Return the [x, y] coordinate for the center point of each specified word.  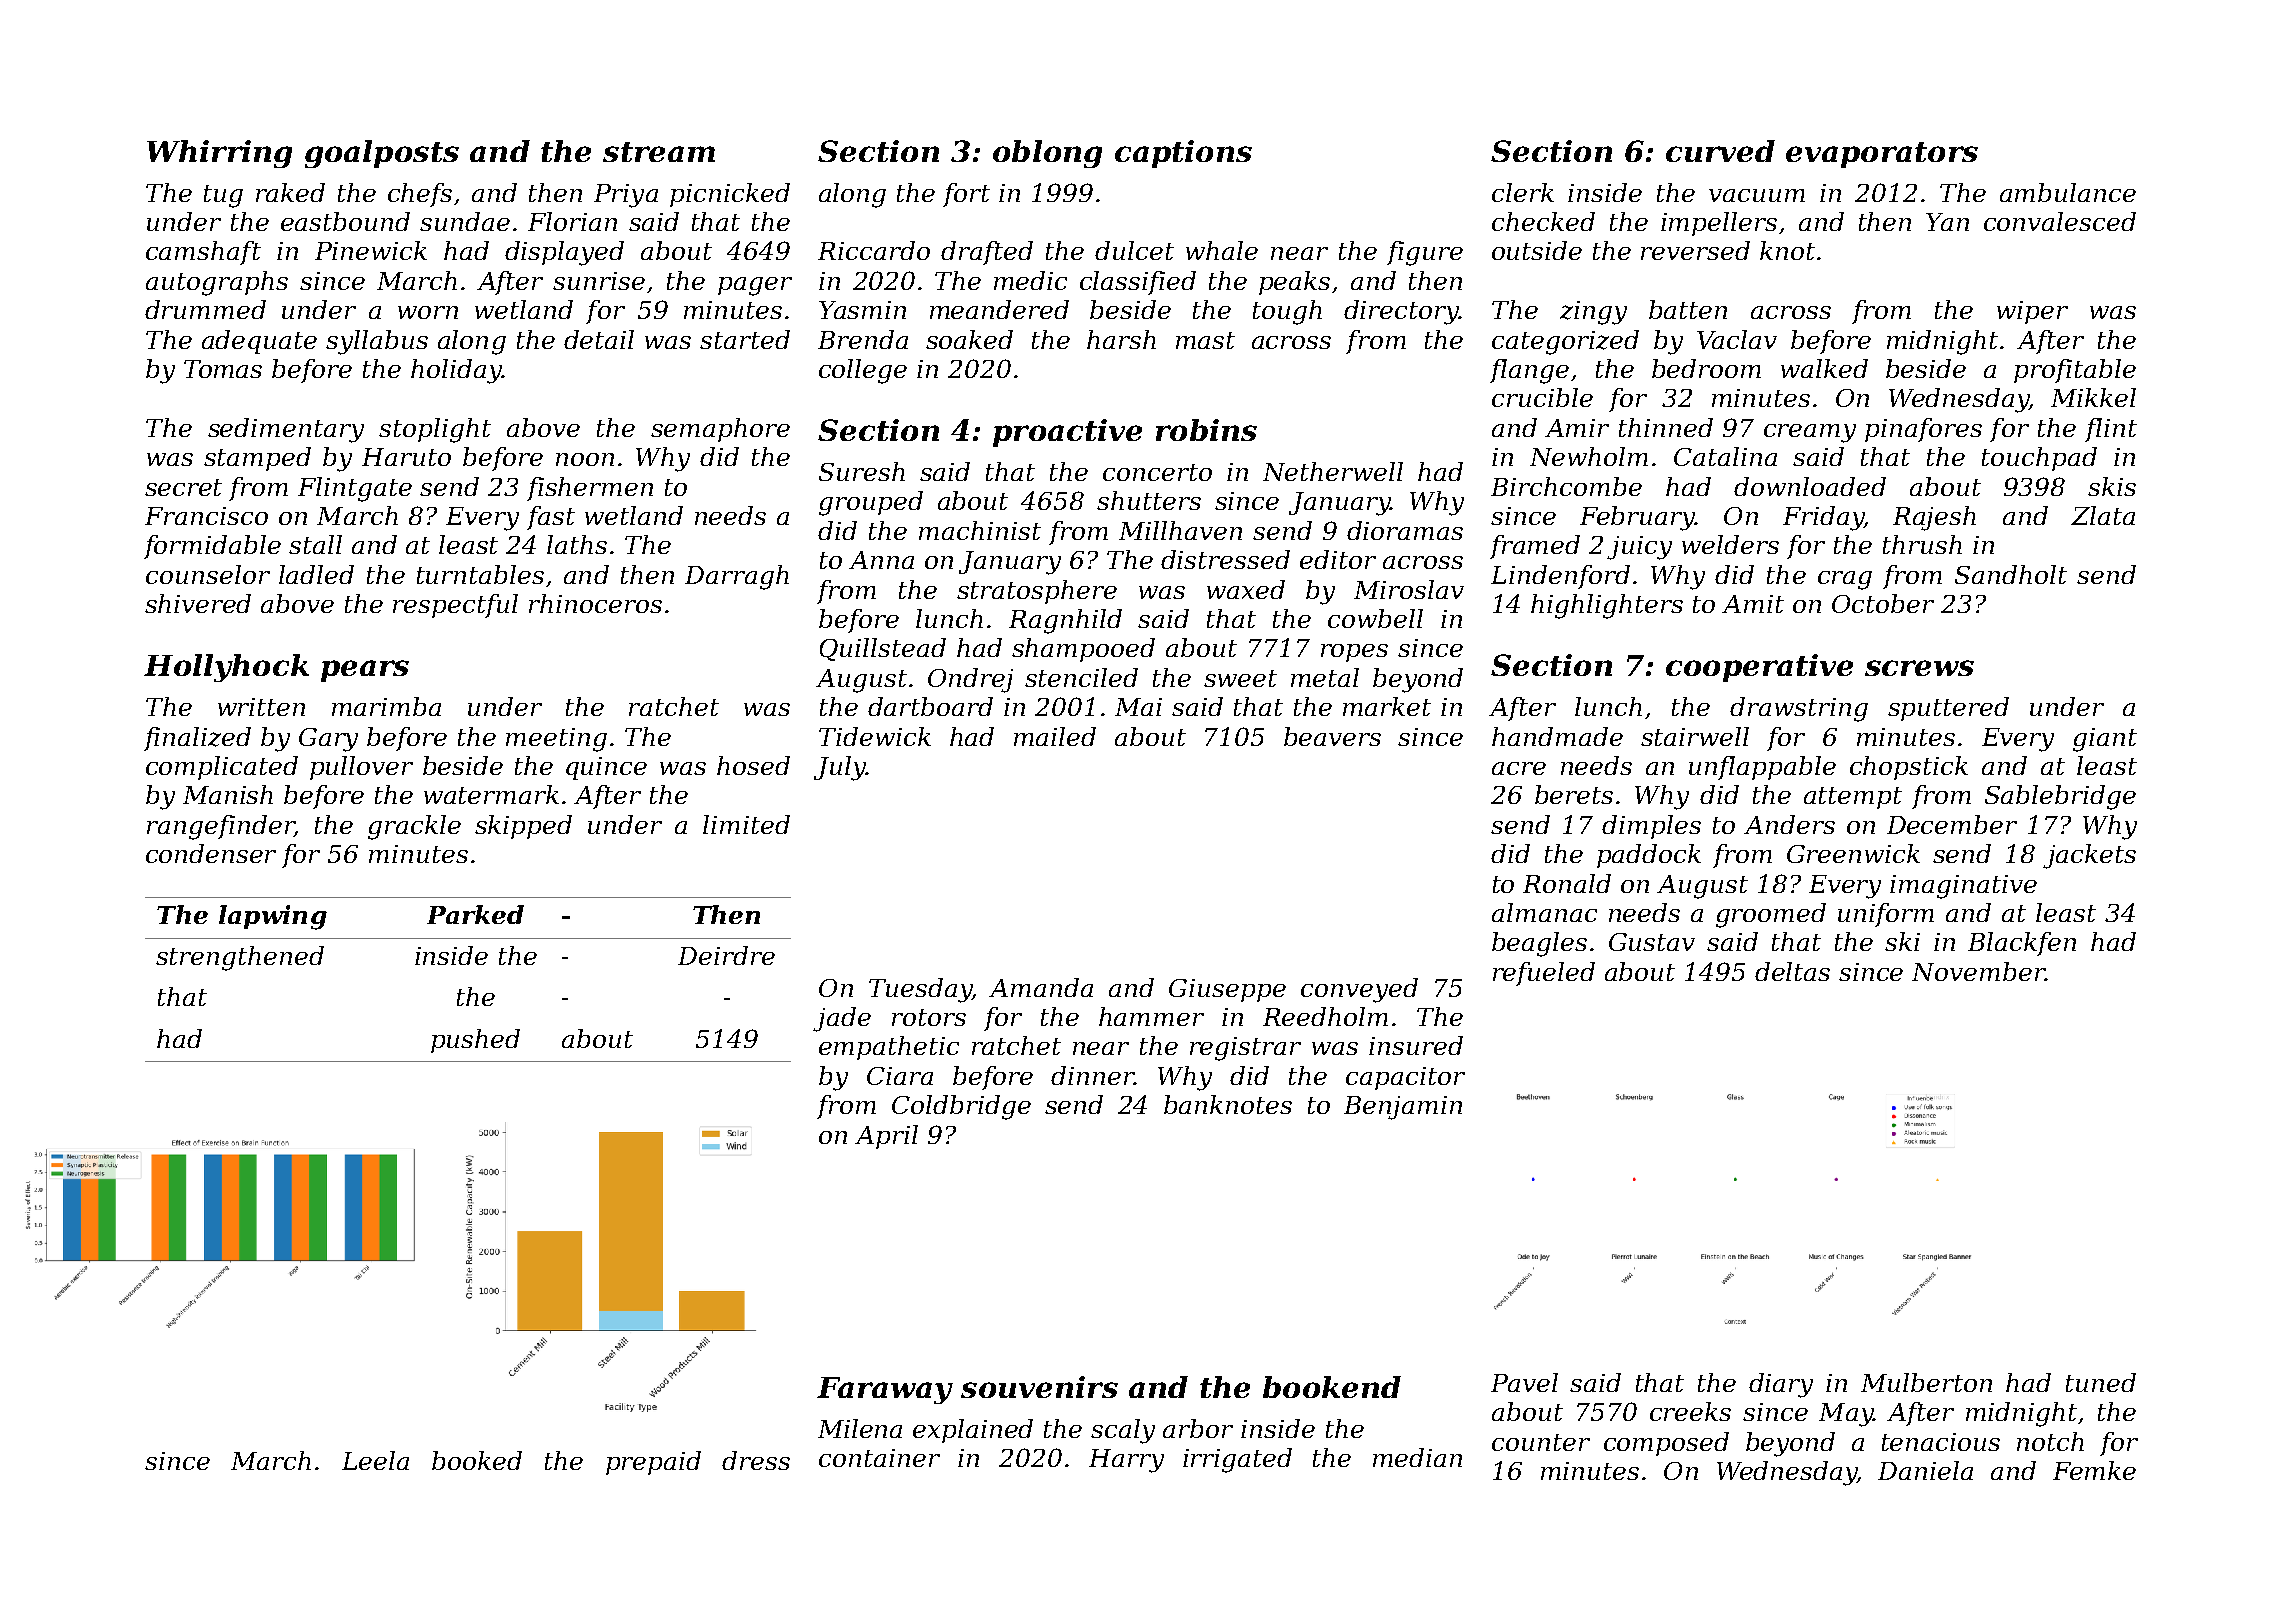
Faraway [885, 1390]
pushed [475, 1041]
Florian [572, 221]
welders [1730, 544]
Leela [375, 1460]
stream [659, 152]
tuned [2101, 1382]
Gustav [1652, 942]
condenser [211, 853]
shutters [1149, 500]
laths [577, 544]
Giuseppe [1227, 990]
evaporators [1882, 155]
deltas [1792, 971]
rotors [929, 1017]
